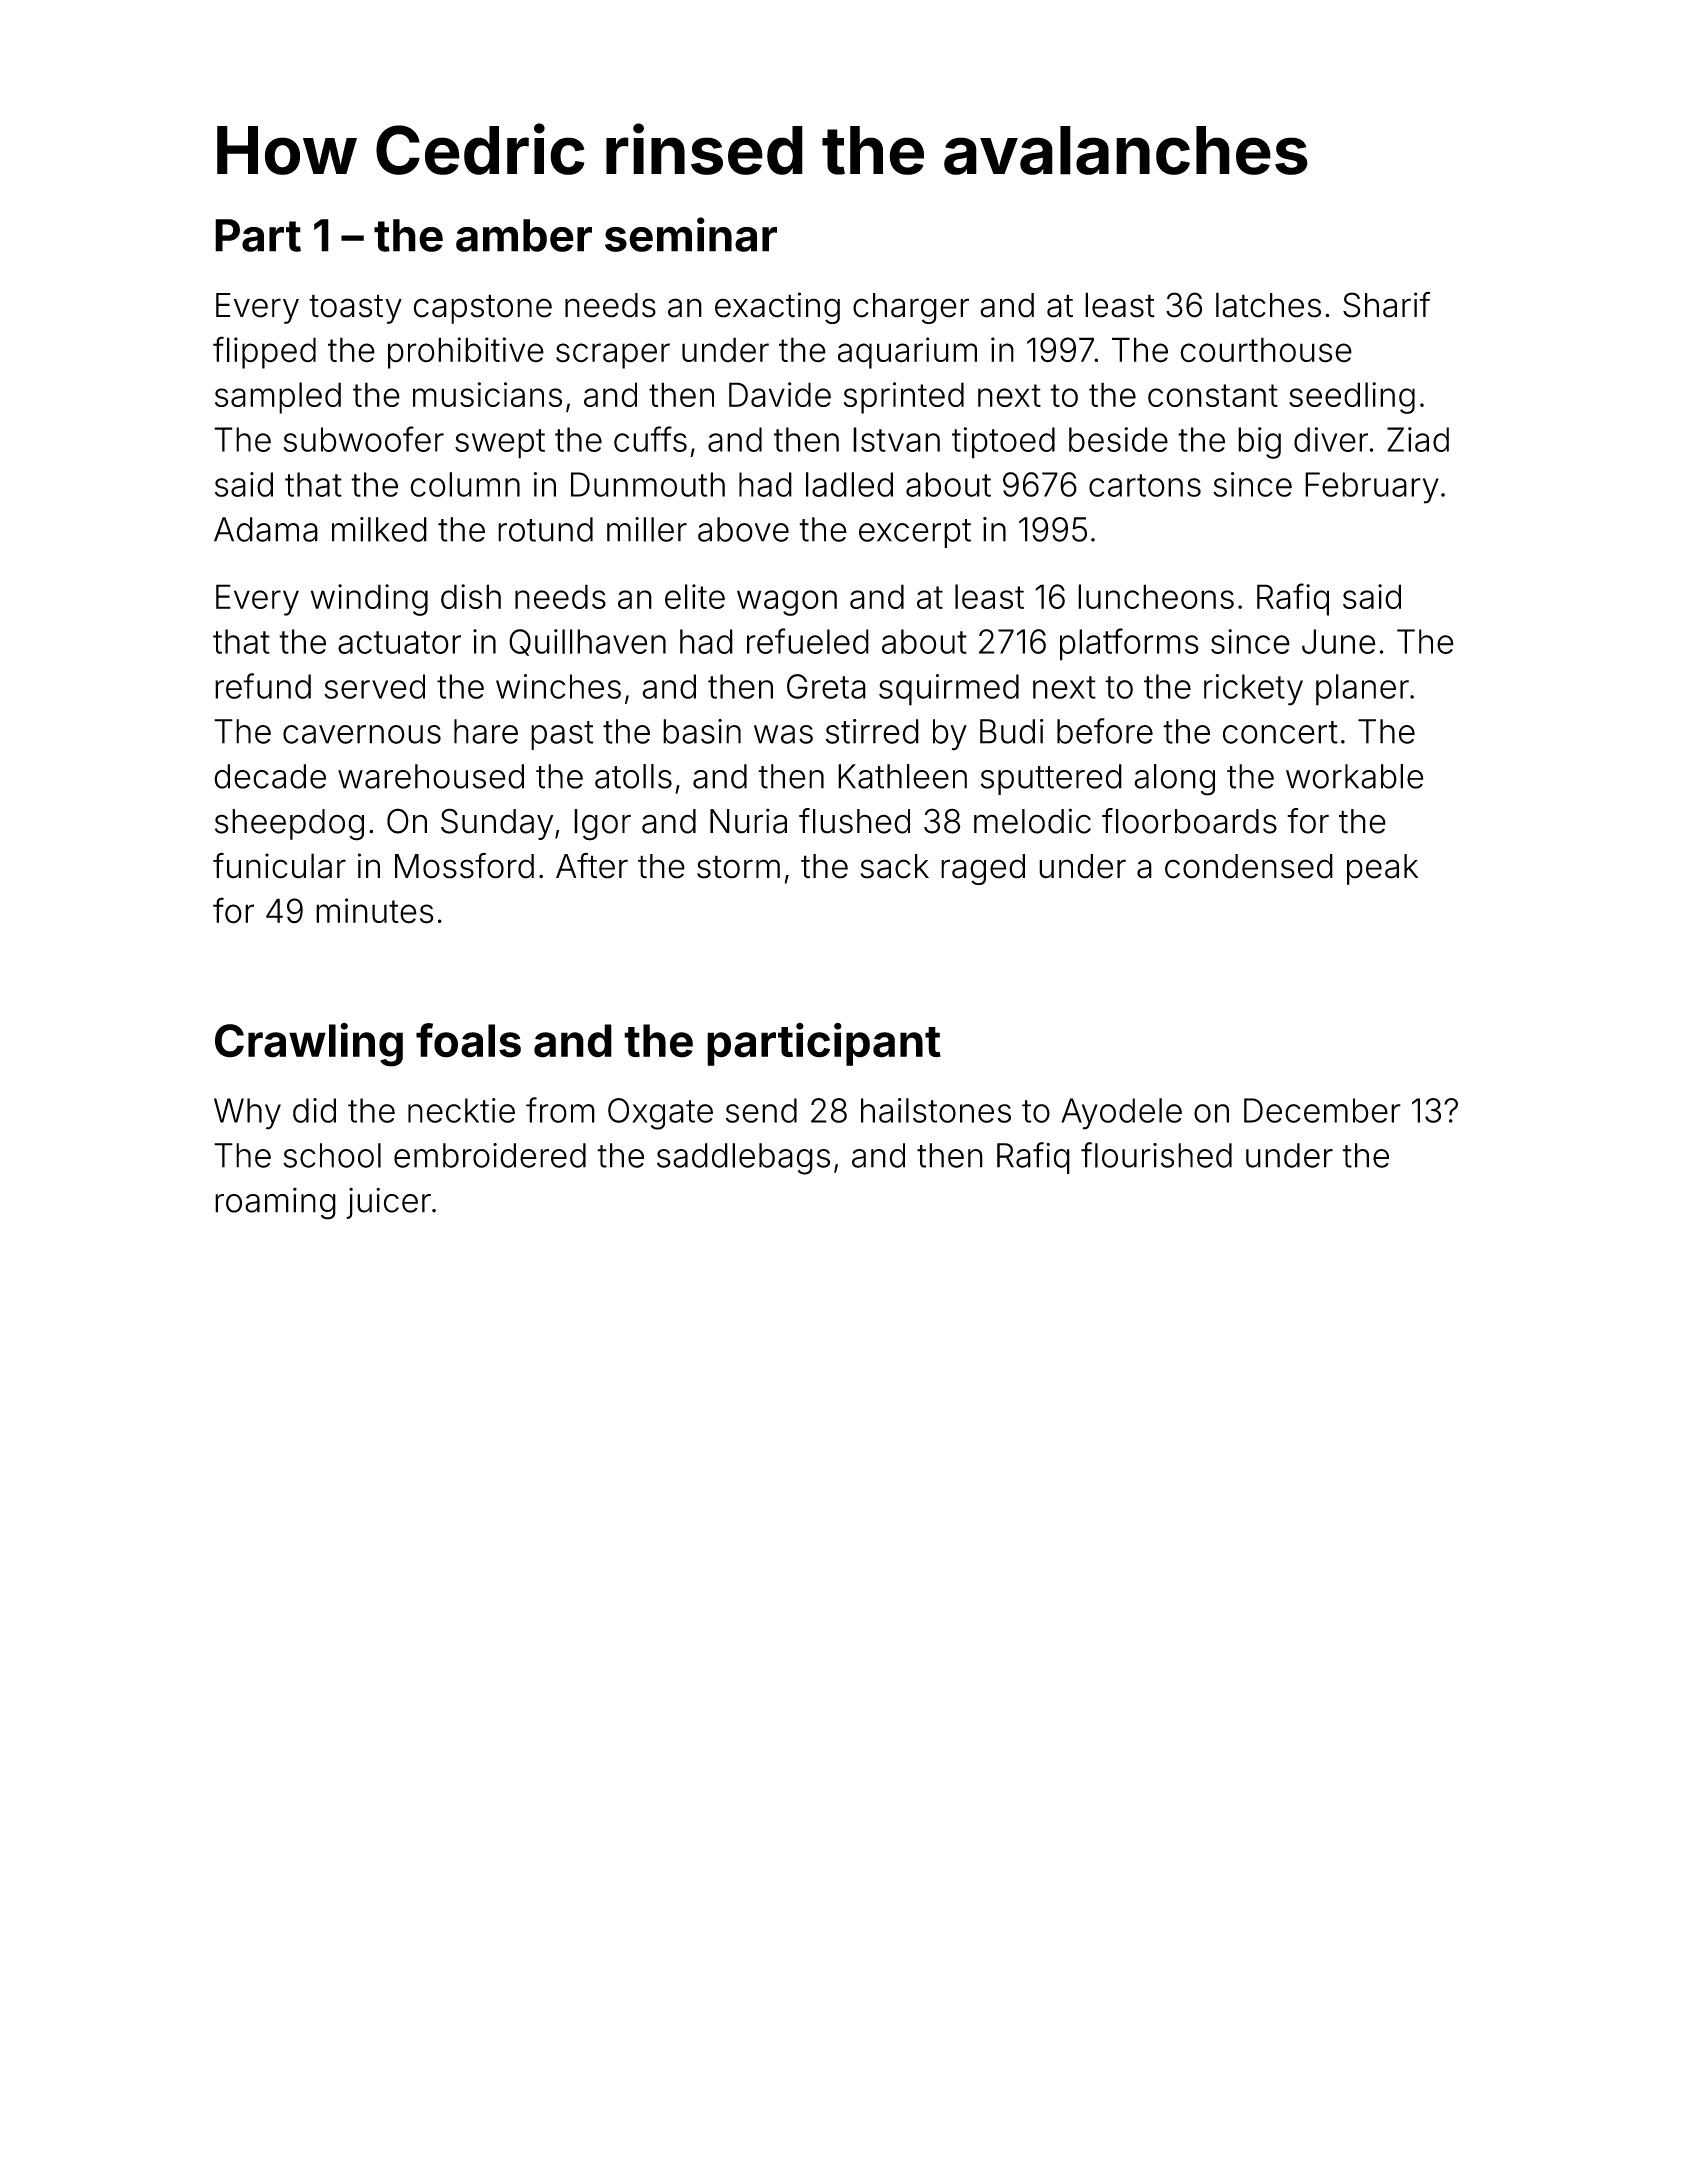  Describe the element at coordinates (915, 533) in the image. I see `excerpt` at that location.
